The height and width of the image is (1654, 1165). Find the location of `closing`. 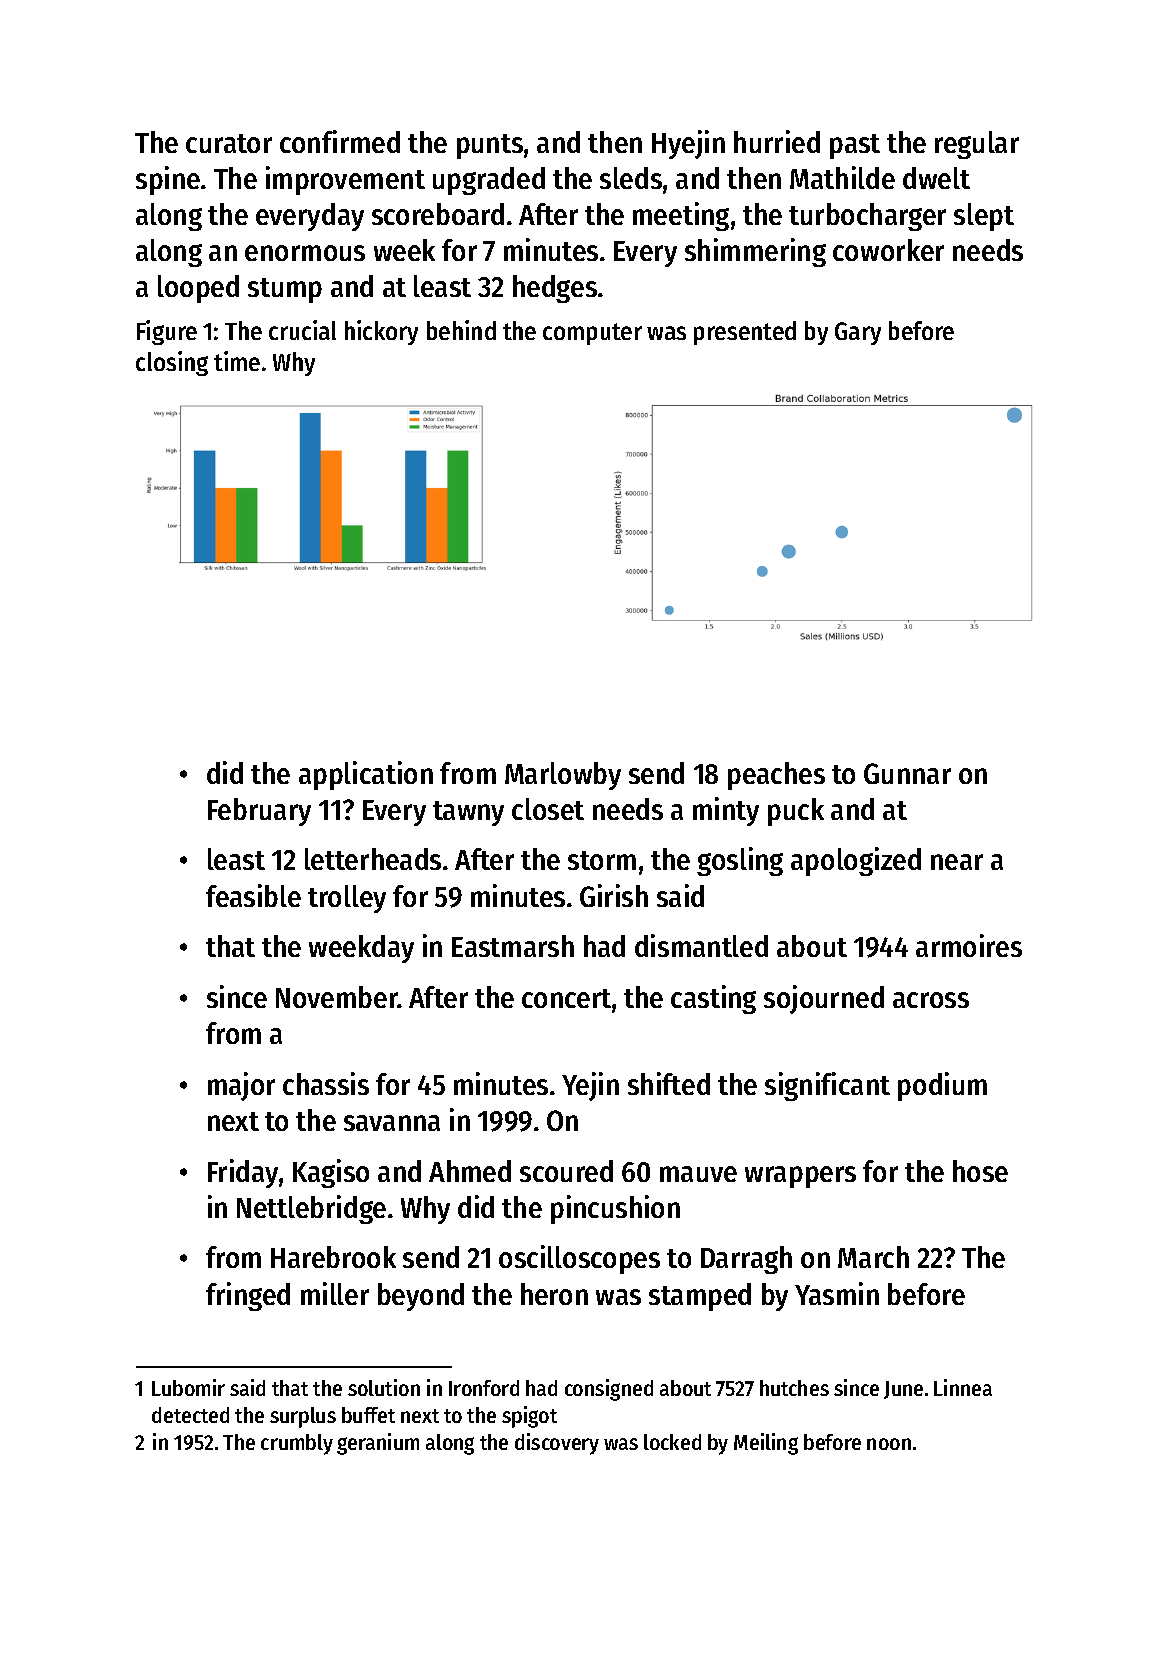

closing is located at coordinates (172, 363).
